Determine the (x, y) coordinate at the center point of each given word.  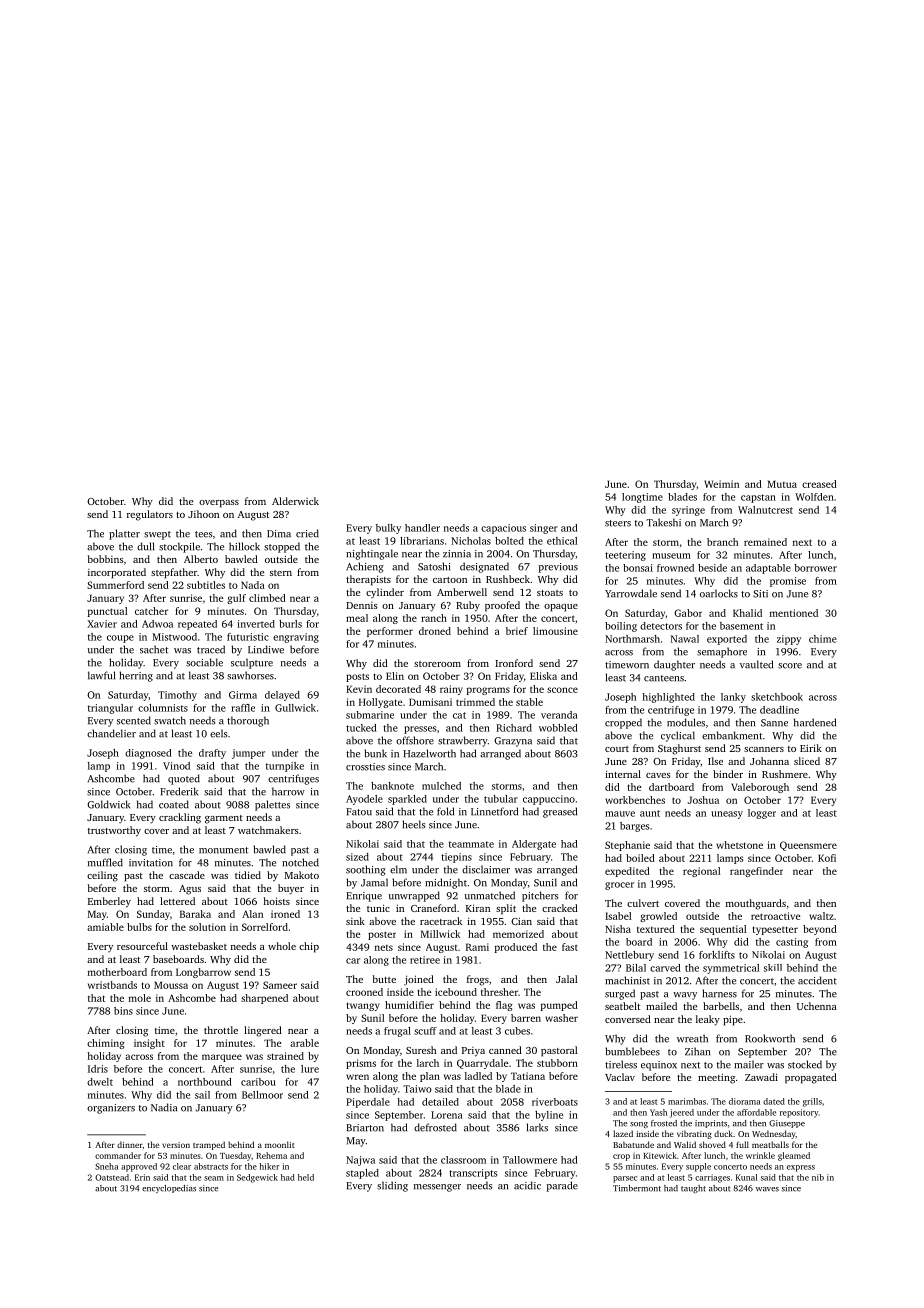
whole (282, 946)
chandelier (111, 733)
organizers (111, 1109)
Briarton (365, 1128)
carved (665, 968)
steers (618, 523)
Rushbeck (508, 579)
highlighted (668, 698)
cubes (517, 1031)
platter (124, 534)
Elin (395, 676)
